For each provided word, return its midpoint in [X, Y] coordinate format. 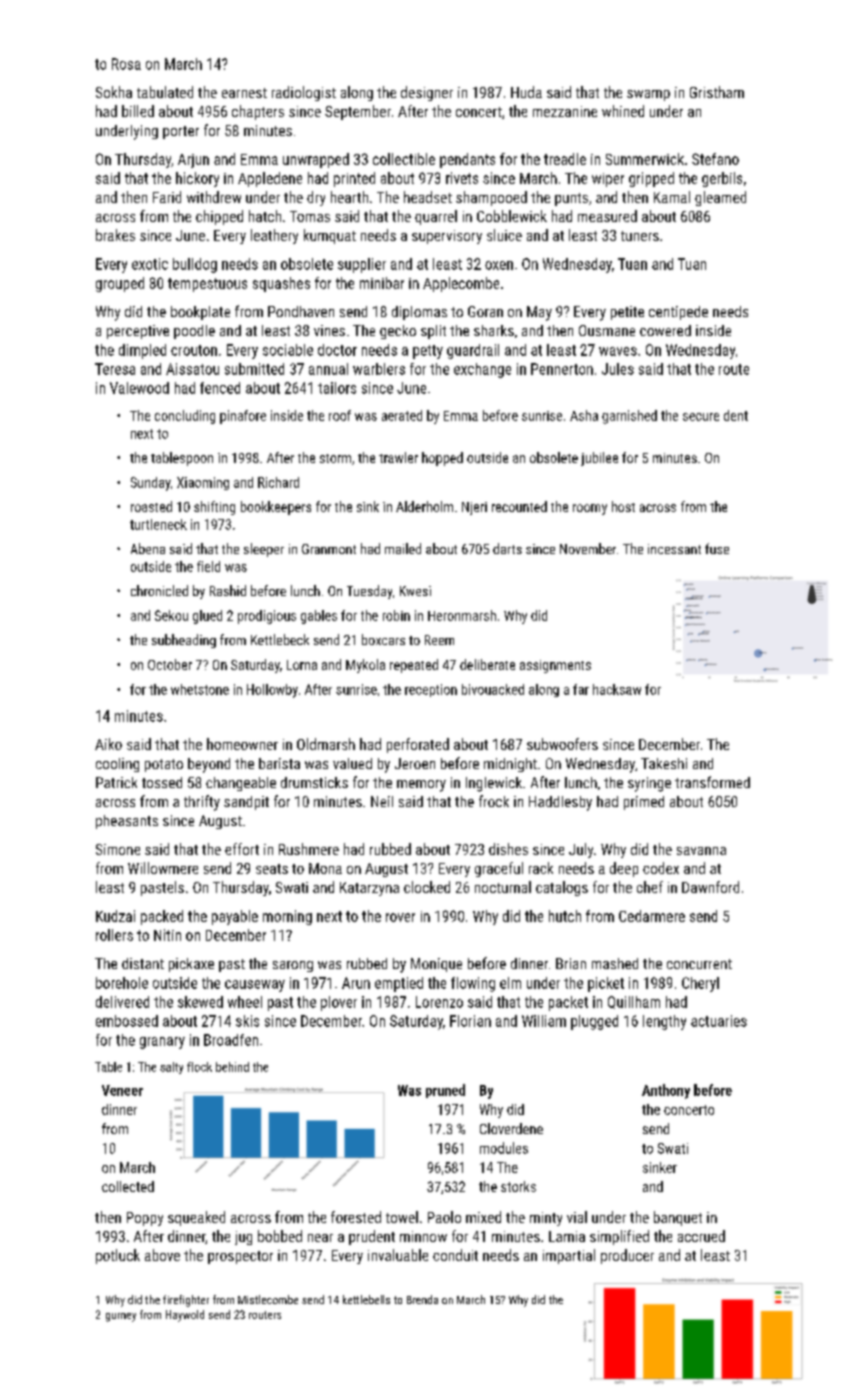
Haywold [185, 1316]
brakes [115, 235]
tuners [640, 236]
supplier [362, 265]
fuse [717, 548]
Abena [148, 548]
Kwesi [415, 591]
